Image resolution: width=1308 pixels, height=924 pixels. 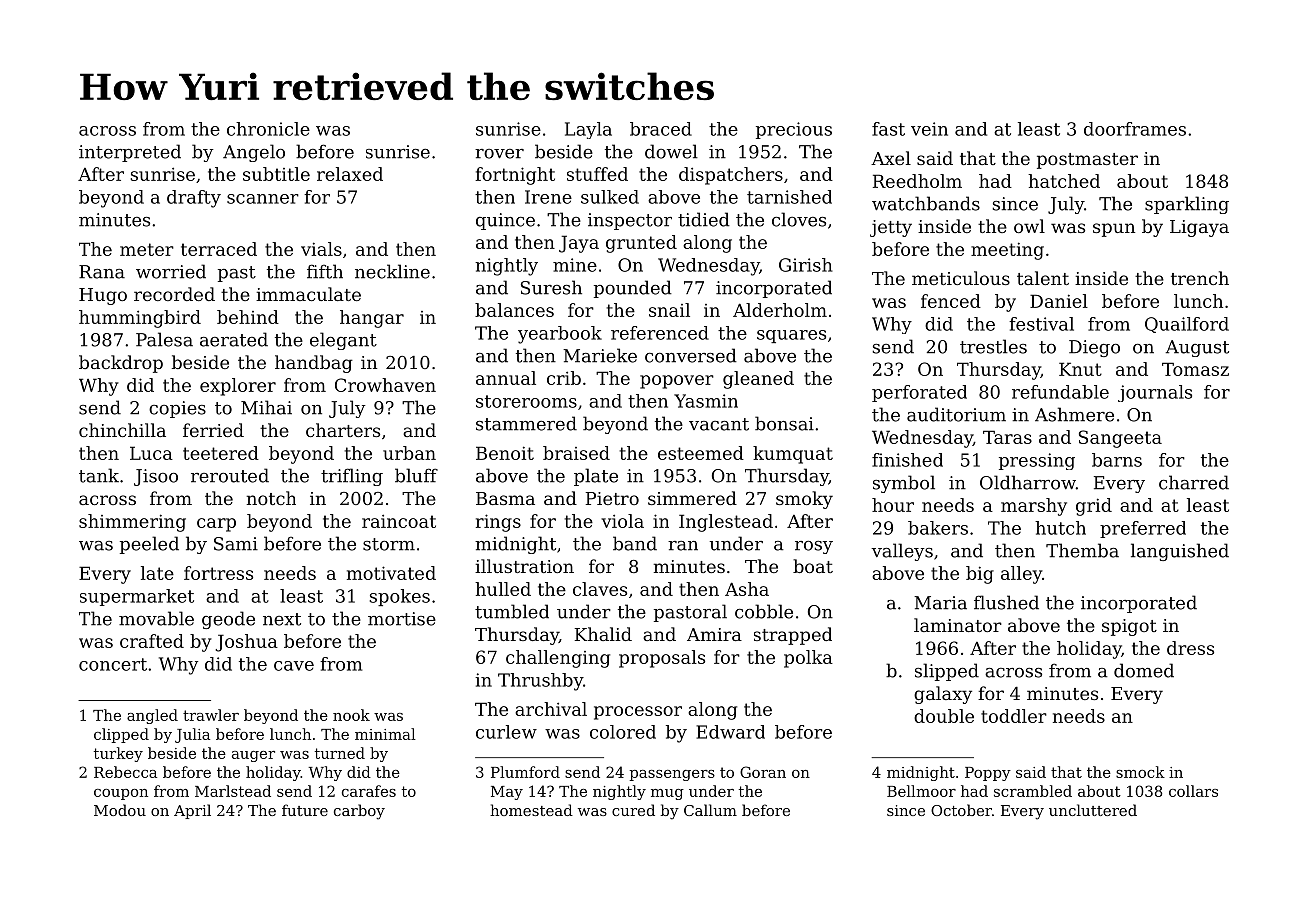 What do you see at coordinates (525, 772) in the document?
I see `Plumford` at bounding box center [525, 772].
